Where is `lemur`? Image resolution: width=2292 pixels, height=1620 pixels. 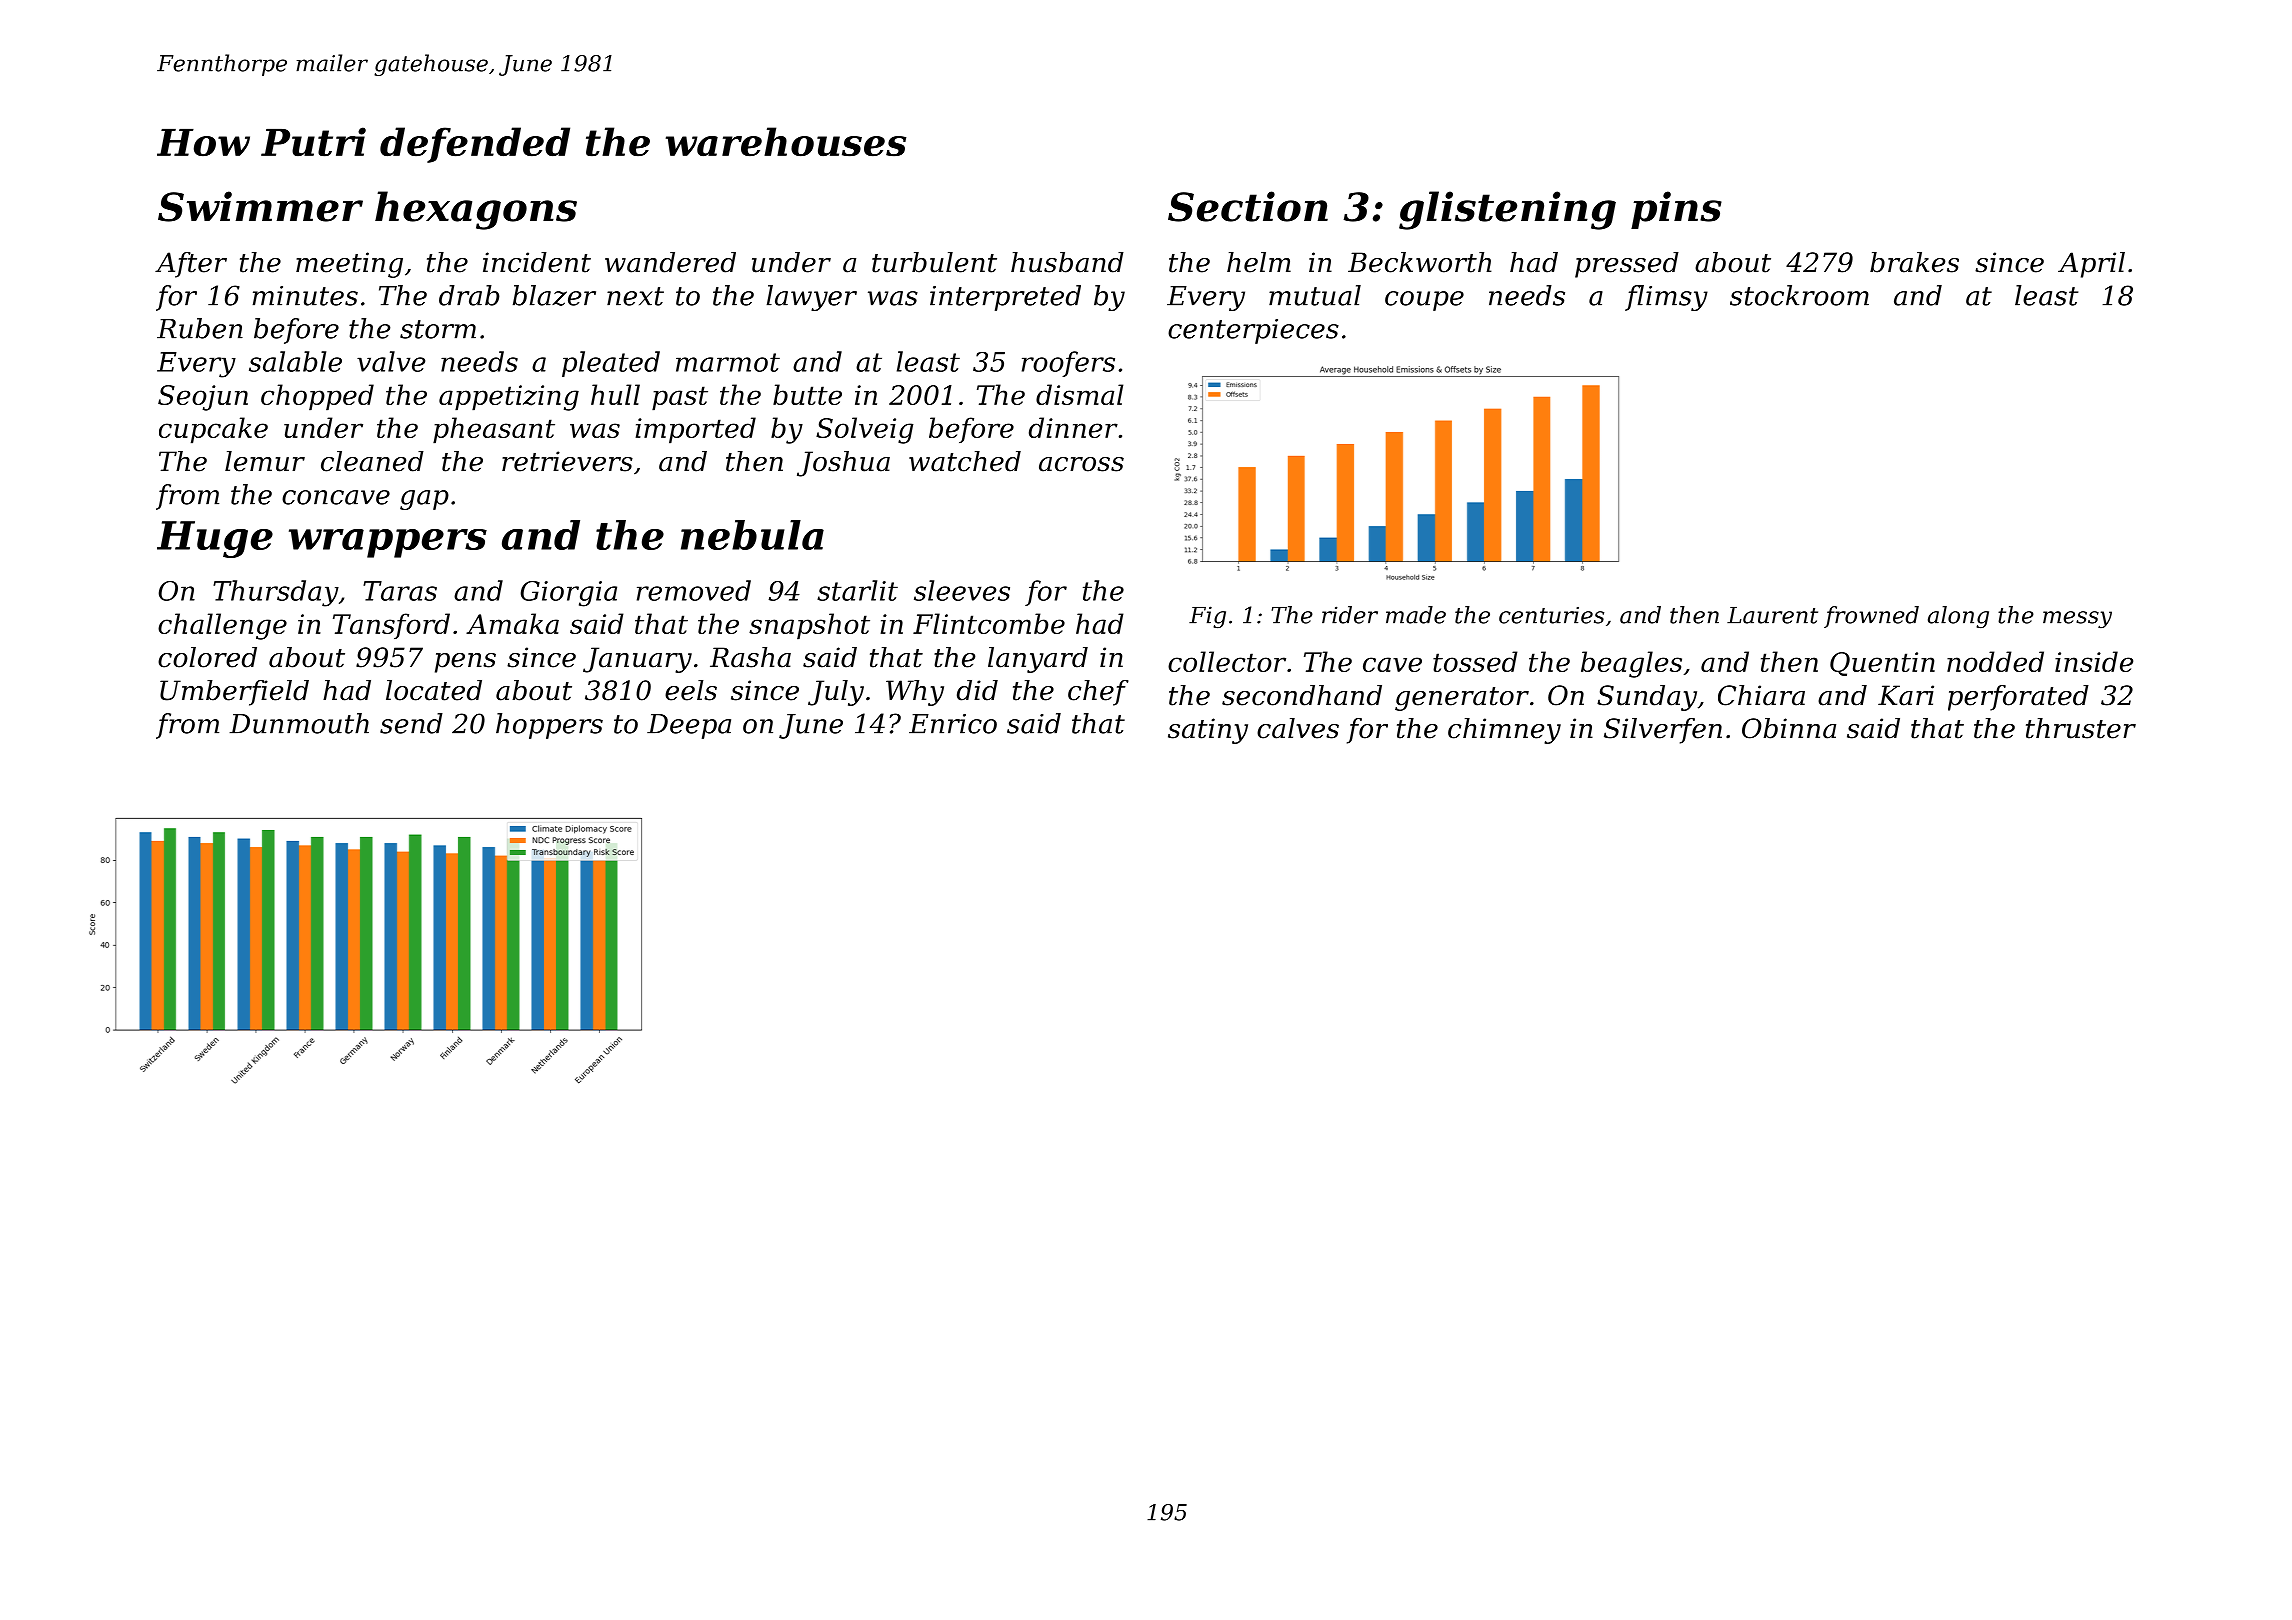 lemur is located at coordinates (265, 461).
